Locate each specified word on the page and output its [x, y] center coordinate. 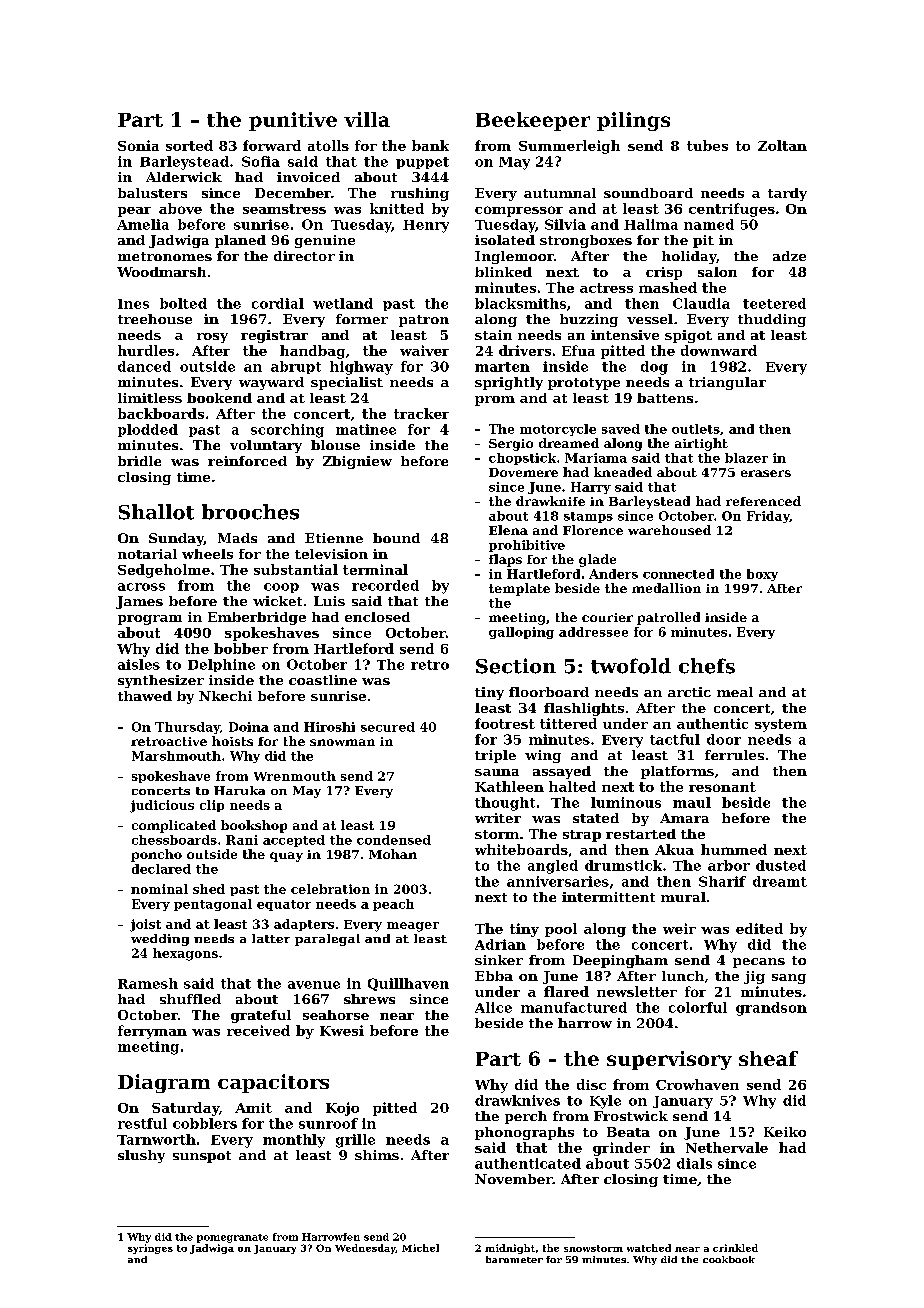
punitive [293, 121]
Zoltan [782, 145]
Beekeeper [533, 121]
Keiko [785, 1132]
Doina [249, 727]
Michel [420, 1248]
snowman [342, 742]
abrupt [296, 367]
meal [735, 692]
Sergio [511, 445]
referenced [763, 501]
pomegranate [232, 1238]
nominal [159, 889]
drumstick [623, 865]
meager [413, 927]
